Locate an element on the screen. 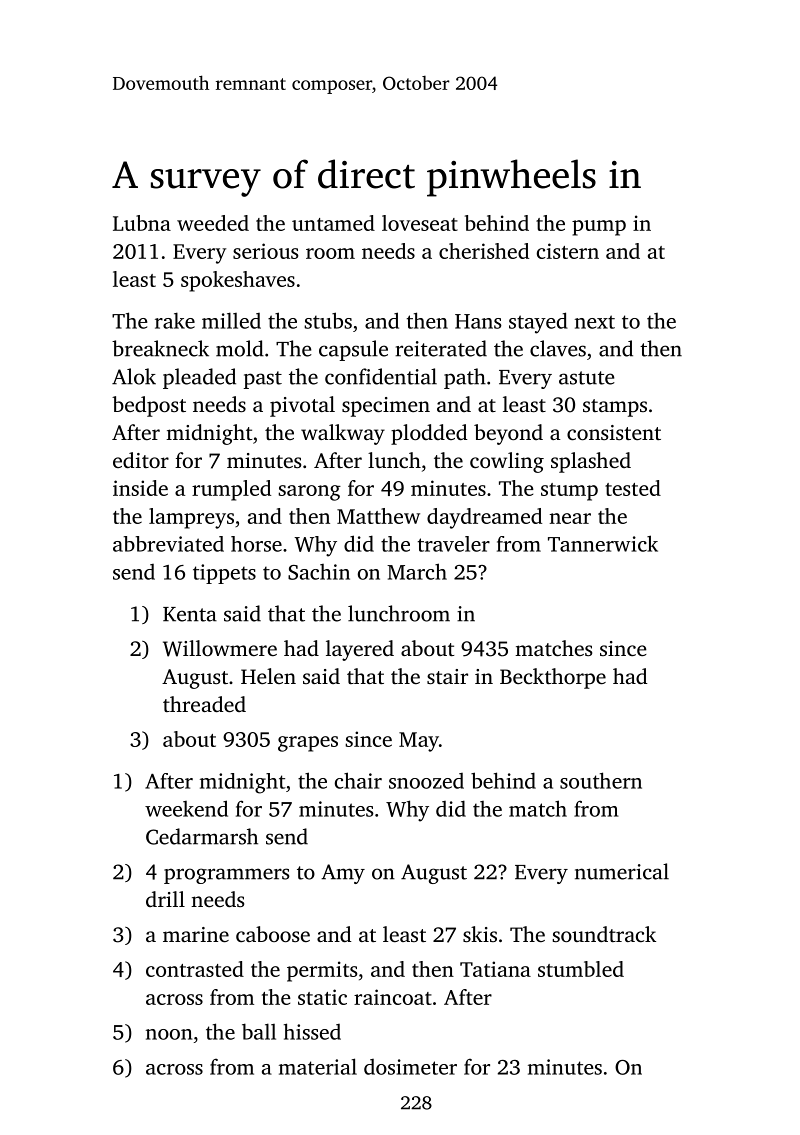 The image size is (800, 1135). claves is located at coordinates (558, 348).
